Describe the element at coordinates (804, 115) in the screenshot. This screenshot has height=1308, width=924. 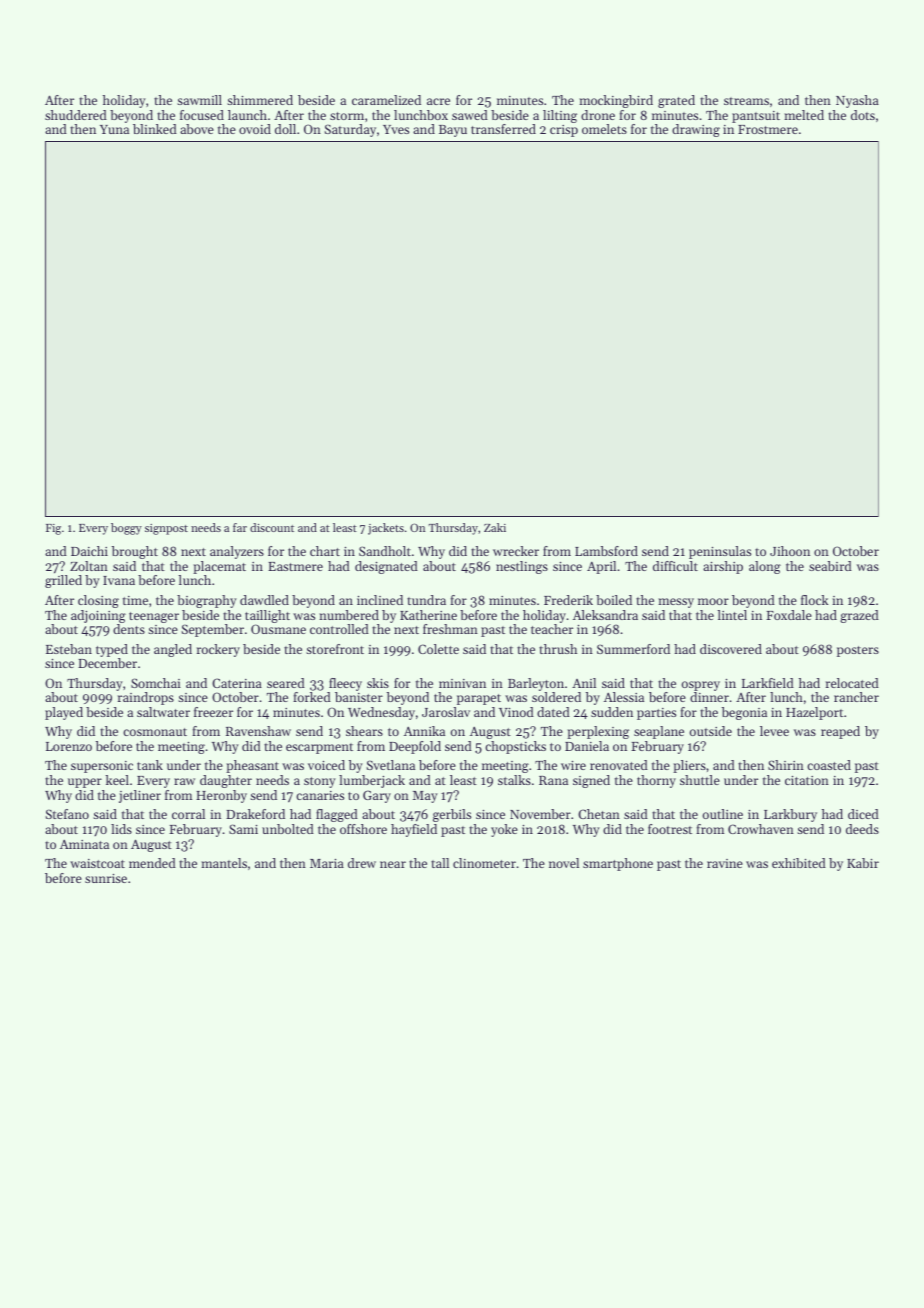
I see `melted` at that location.
